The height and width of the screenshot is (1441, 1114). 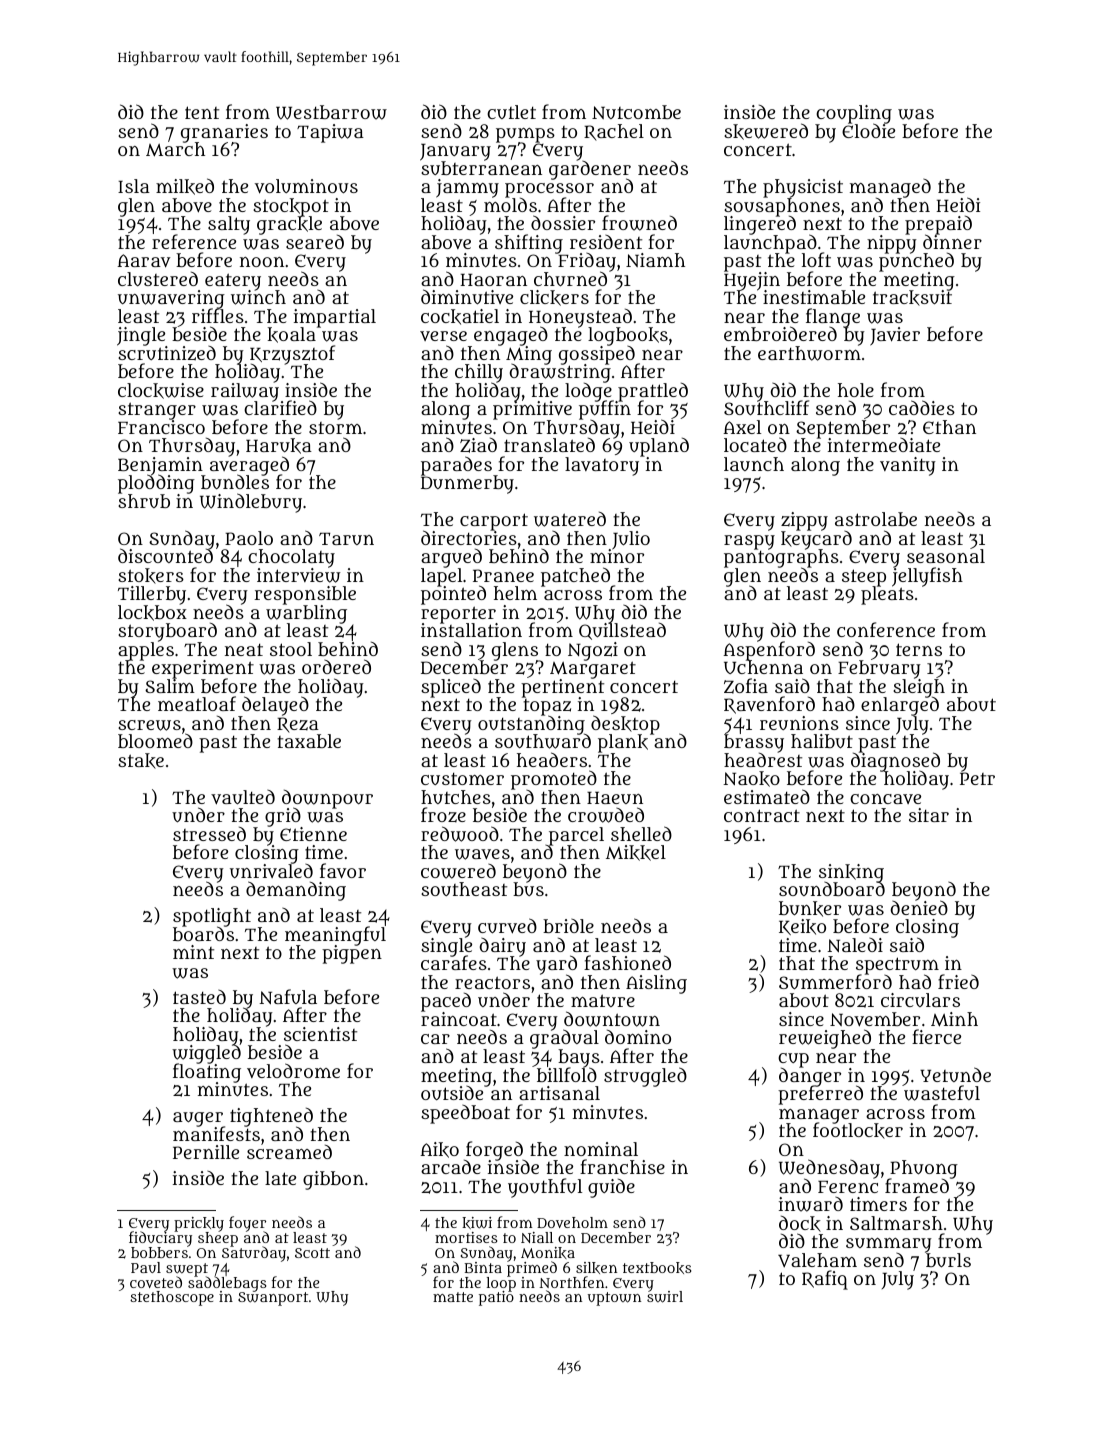 I want to click on Reza, so click(x=298, y=725).
